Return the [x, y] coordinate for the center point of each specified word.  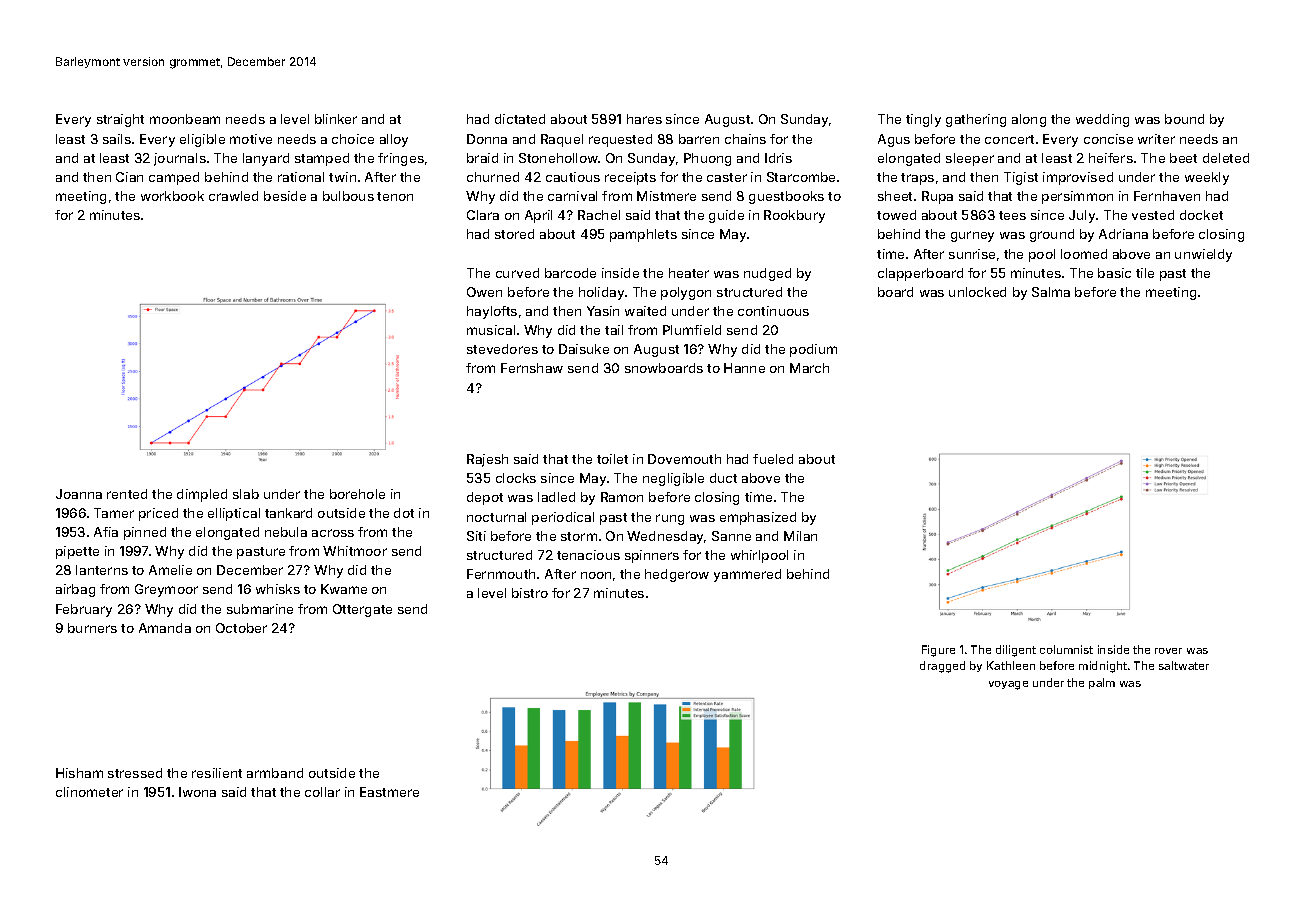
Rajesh [487, 460]
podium [813, 350]
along [1029, 120]
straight [120, 120]
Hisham [79, 773]
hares [644, 119]
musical [491, 330]
